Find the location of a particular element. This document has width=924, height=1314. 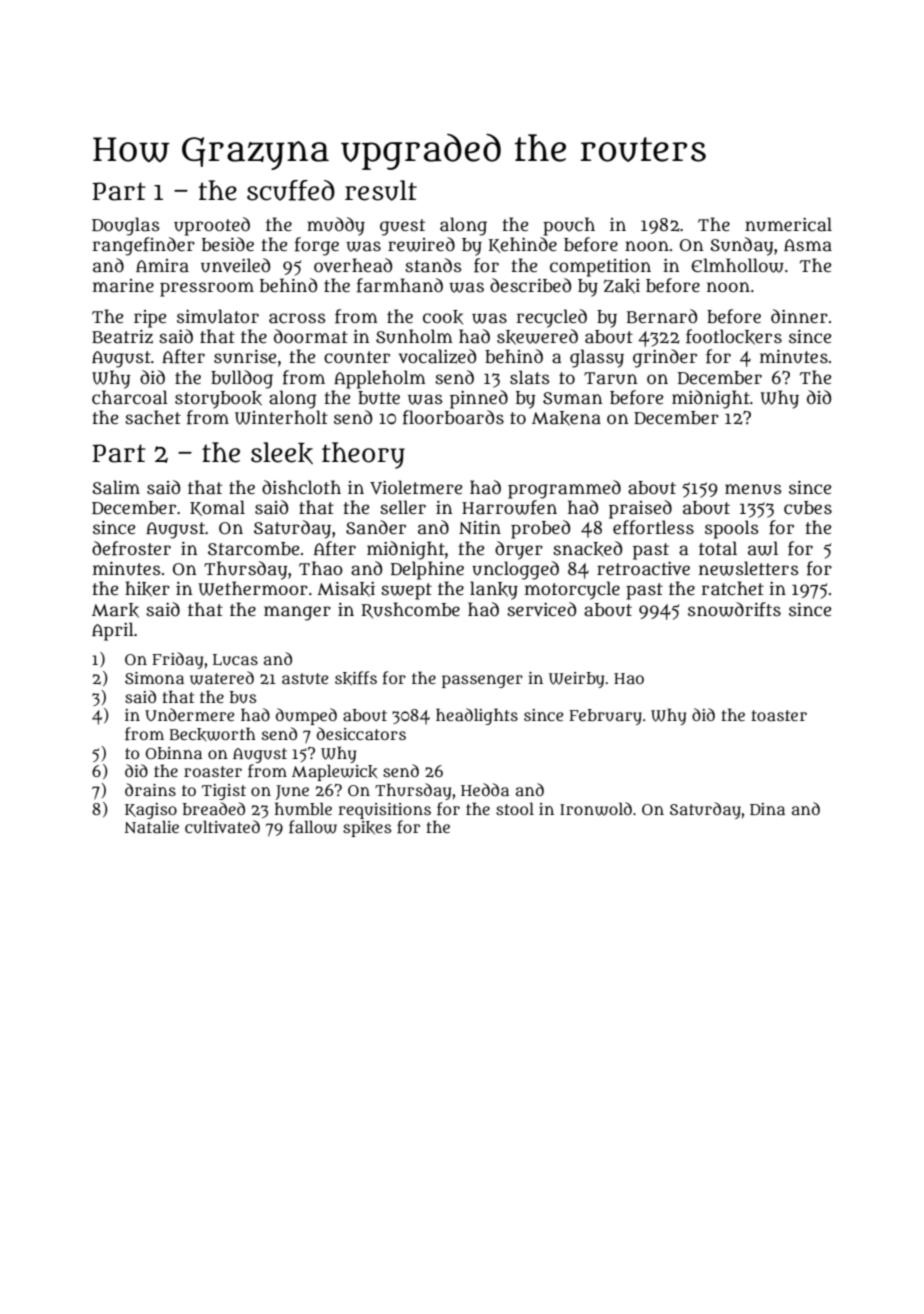

snowdrifts is located at coordinates (734, 609).
